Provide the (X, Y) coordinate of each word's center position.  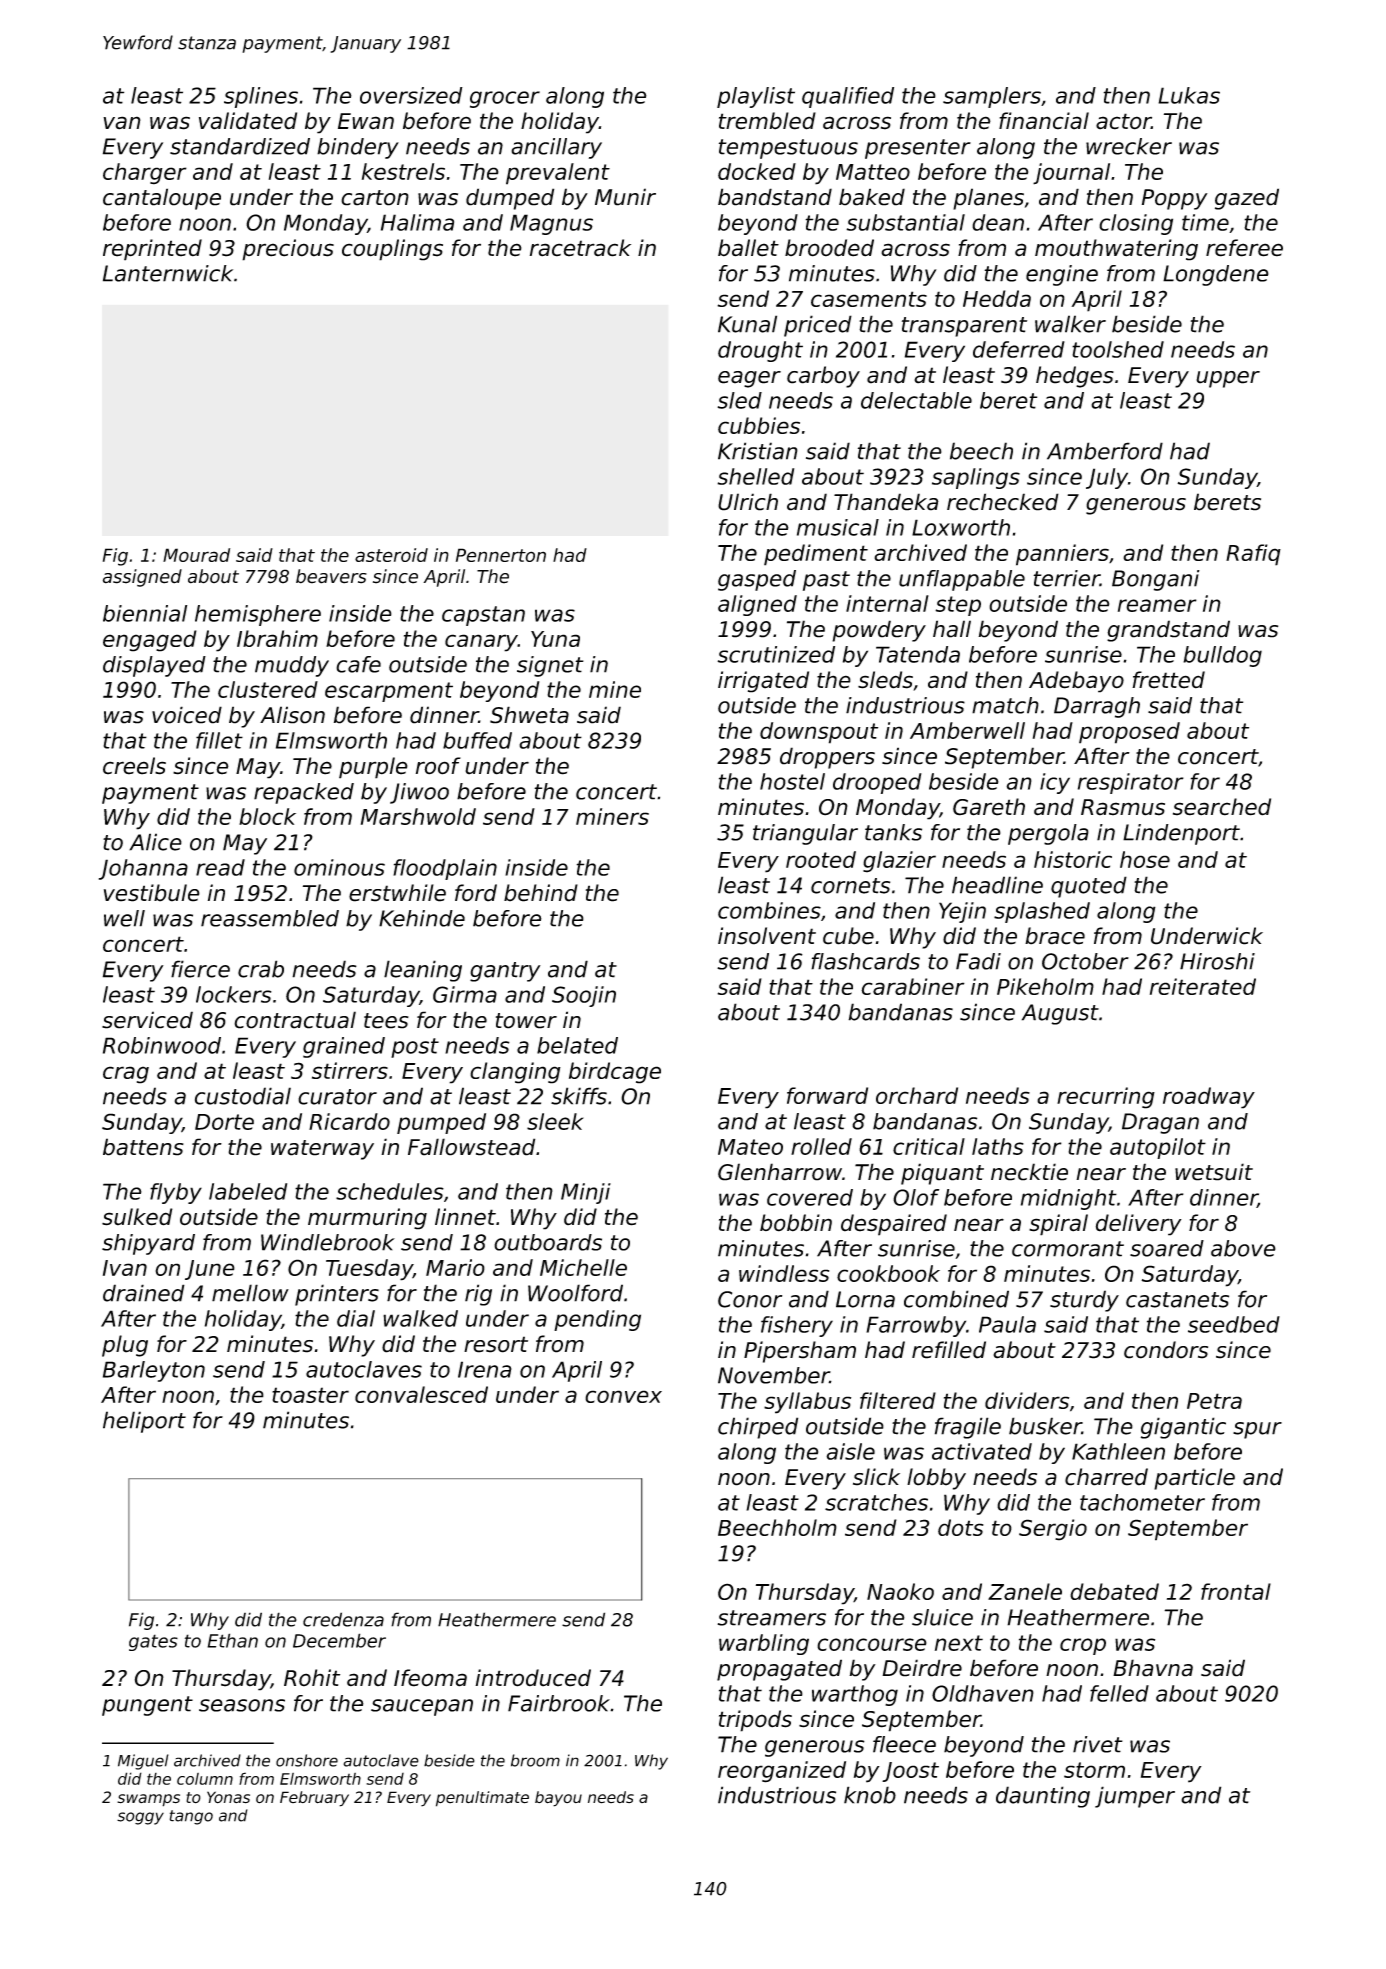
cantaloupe (162, 199)
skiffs (579, 1096)
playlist (756, 97)
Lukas (1189, 95)
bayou (558, 1799)
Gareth (989, 807)
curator (337, 1097)
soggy (140, 1818)
